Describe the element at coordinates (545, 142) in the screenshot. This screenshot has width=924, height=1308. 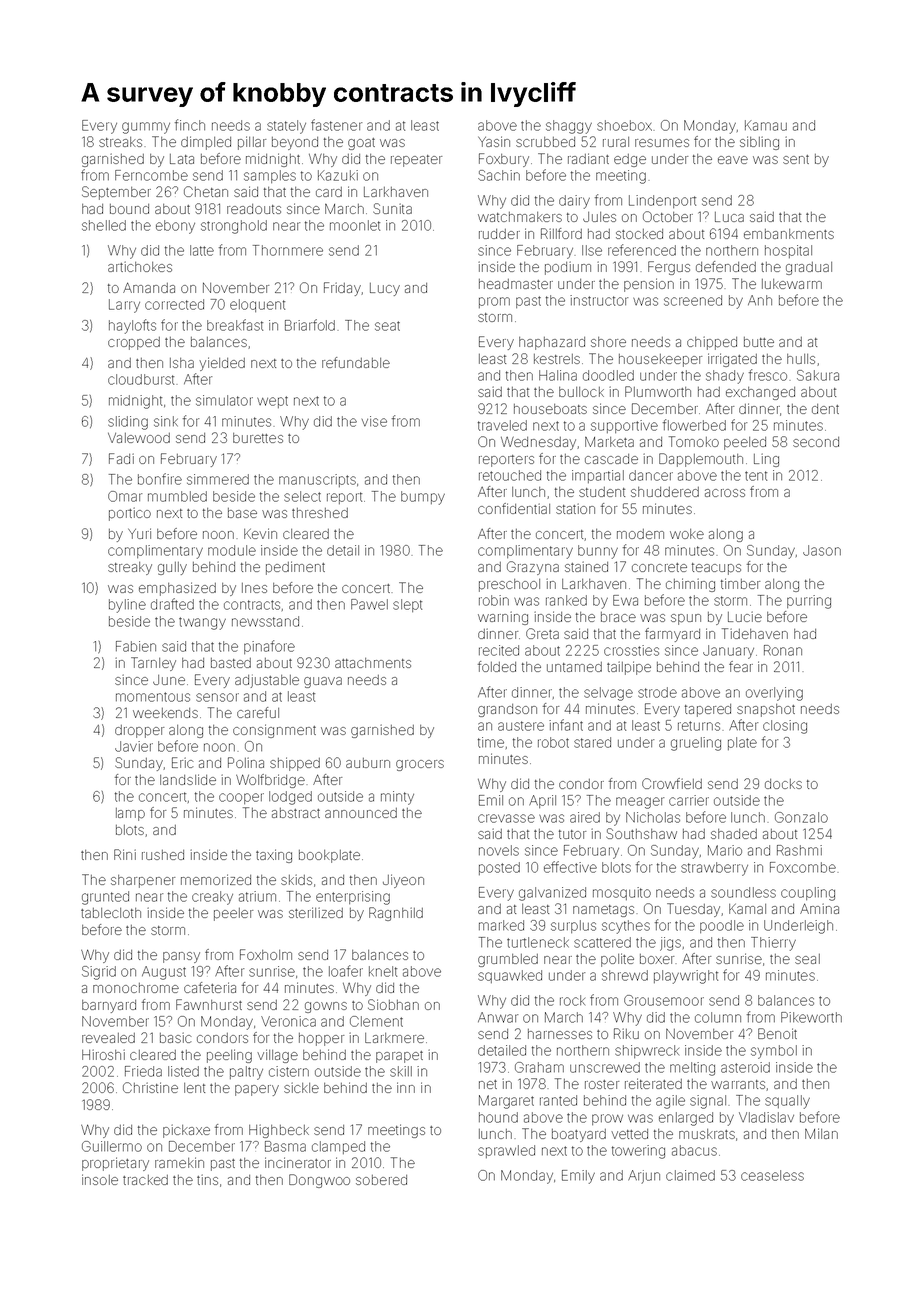
I see `scrubbed` at that location.
